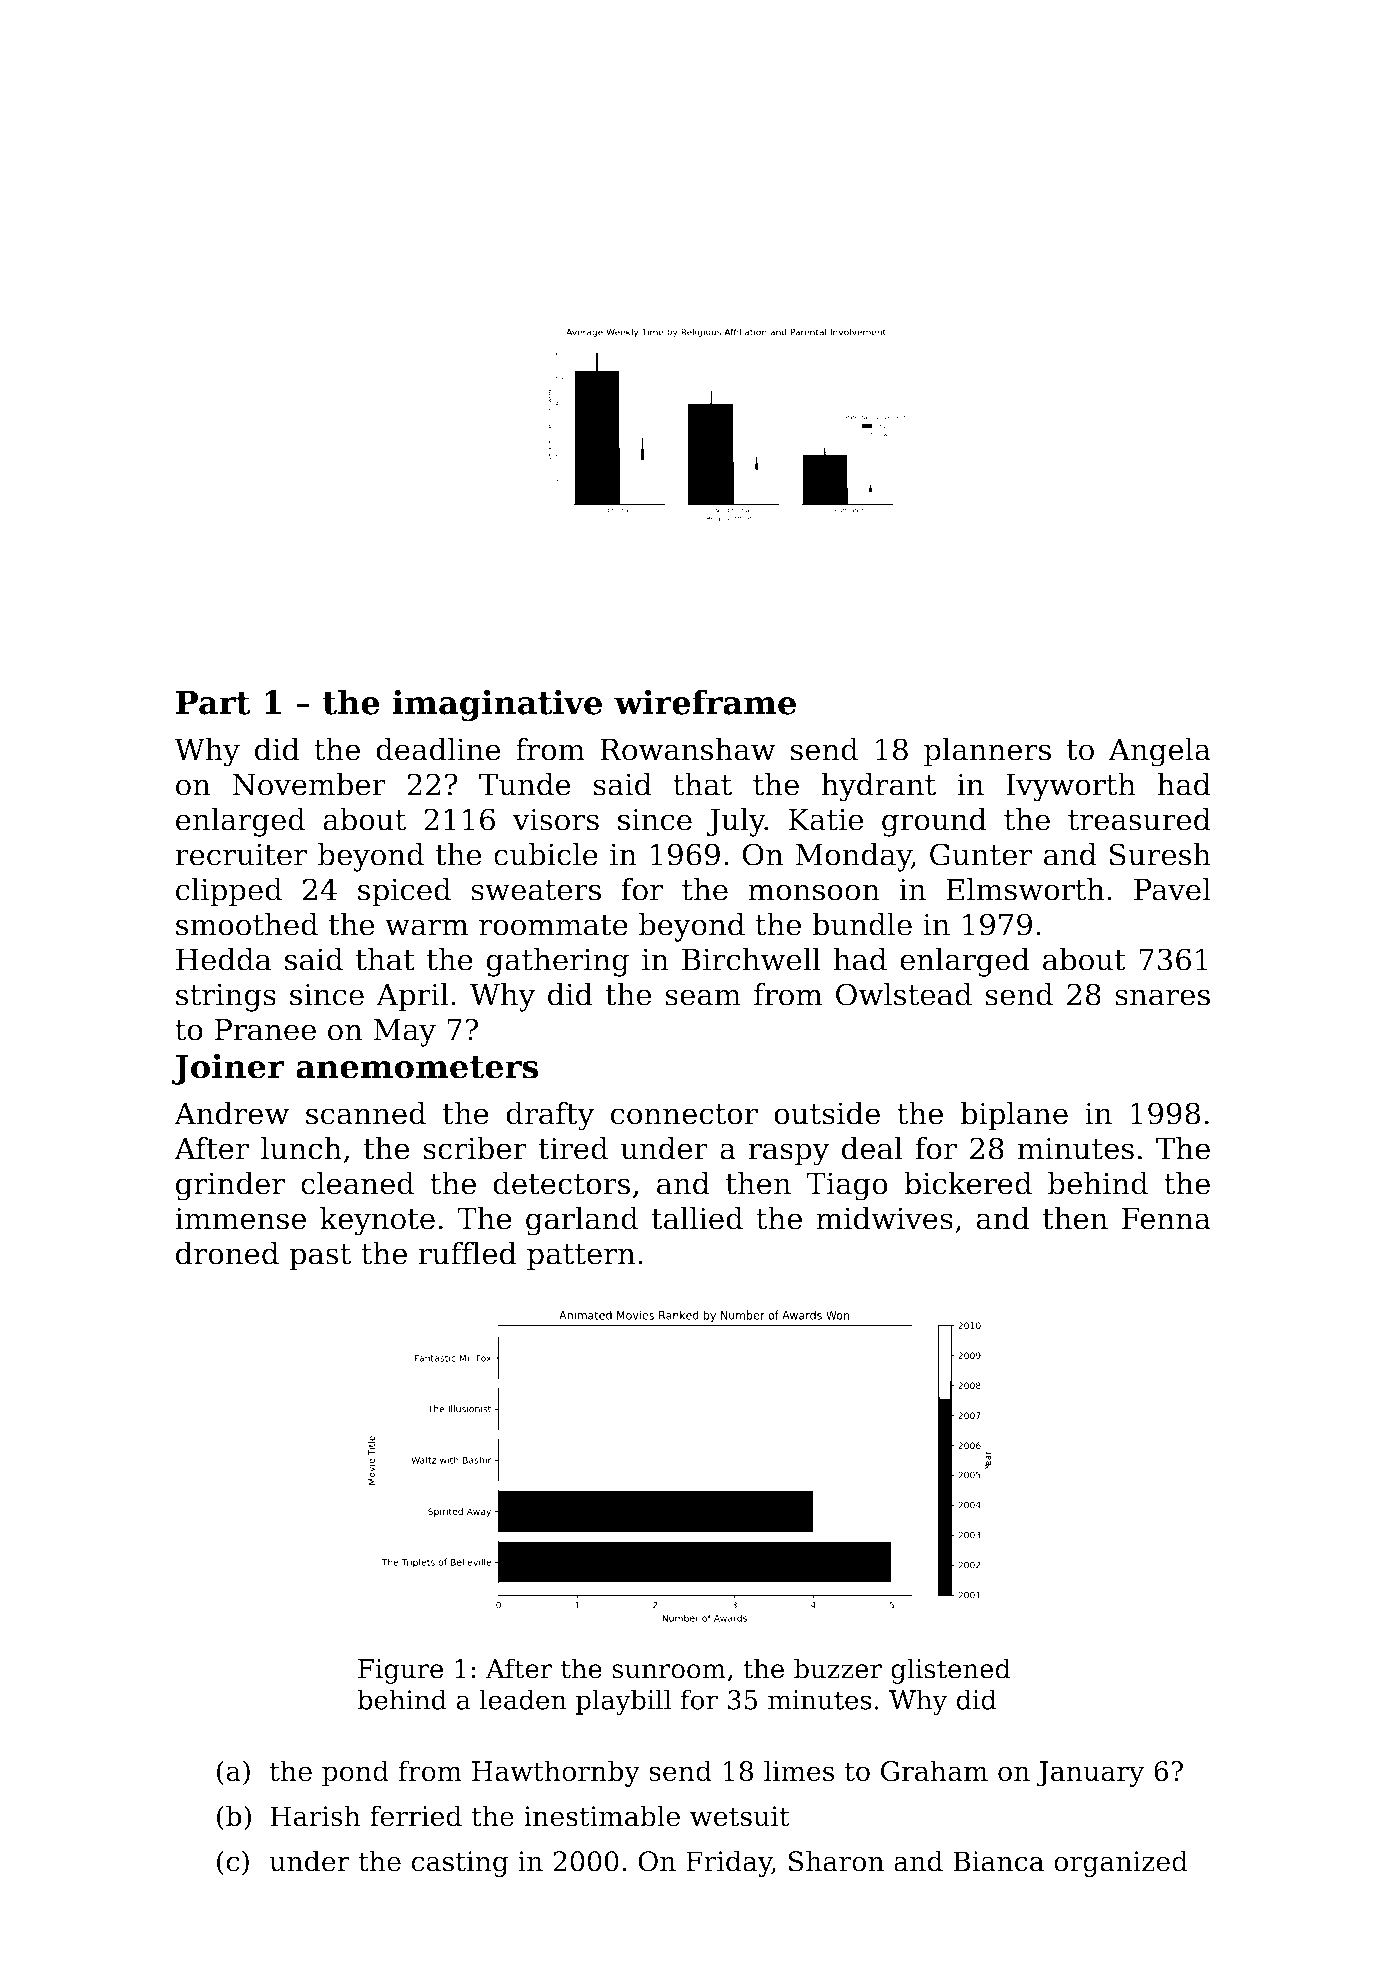 The height and width of the screenshot is (1969, 1386). Describe the element at coordinates (1166, 1218) in the screenshot. I see `Fenna` at that location.
